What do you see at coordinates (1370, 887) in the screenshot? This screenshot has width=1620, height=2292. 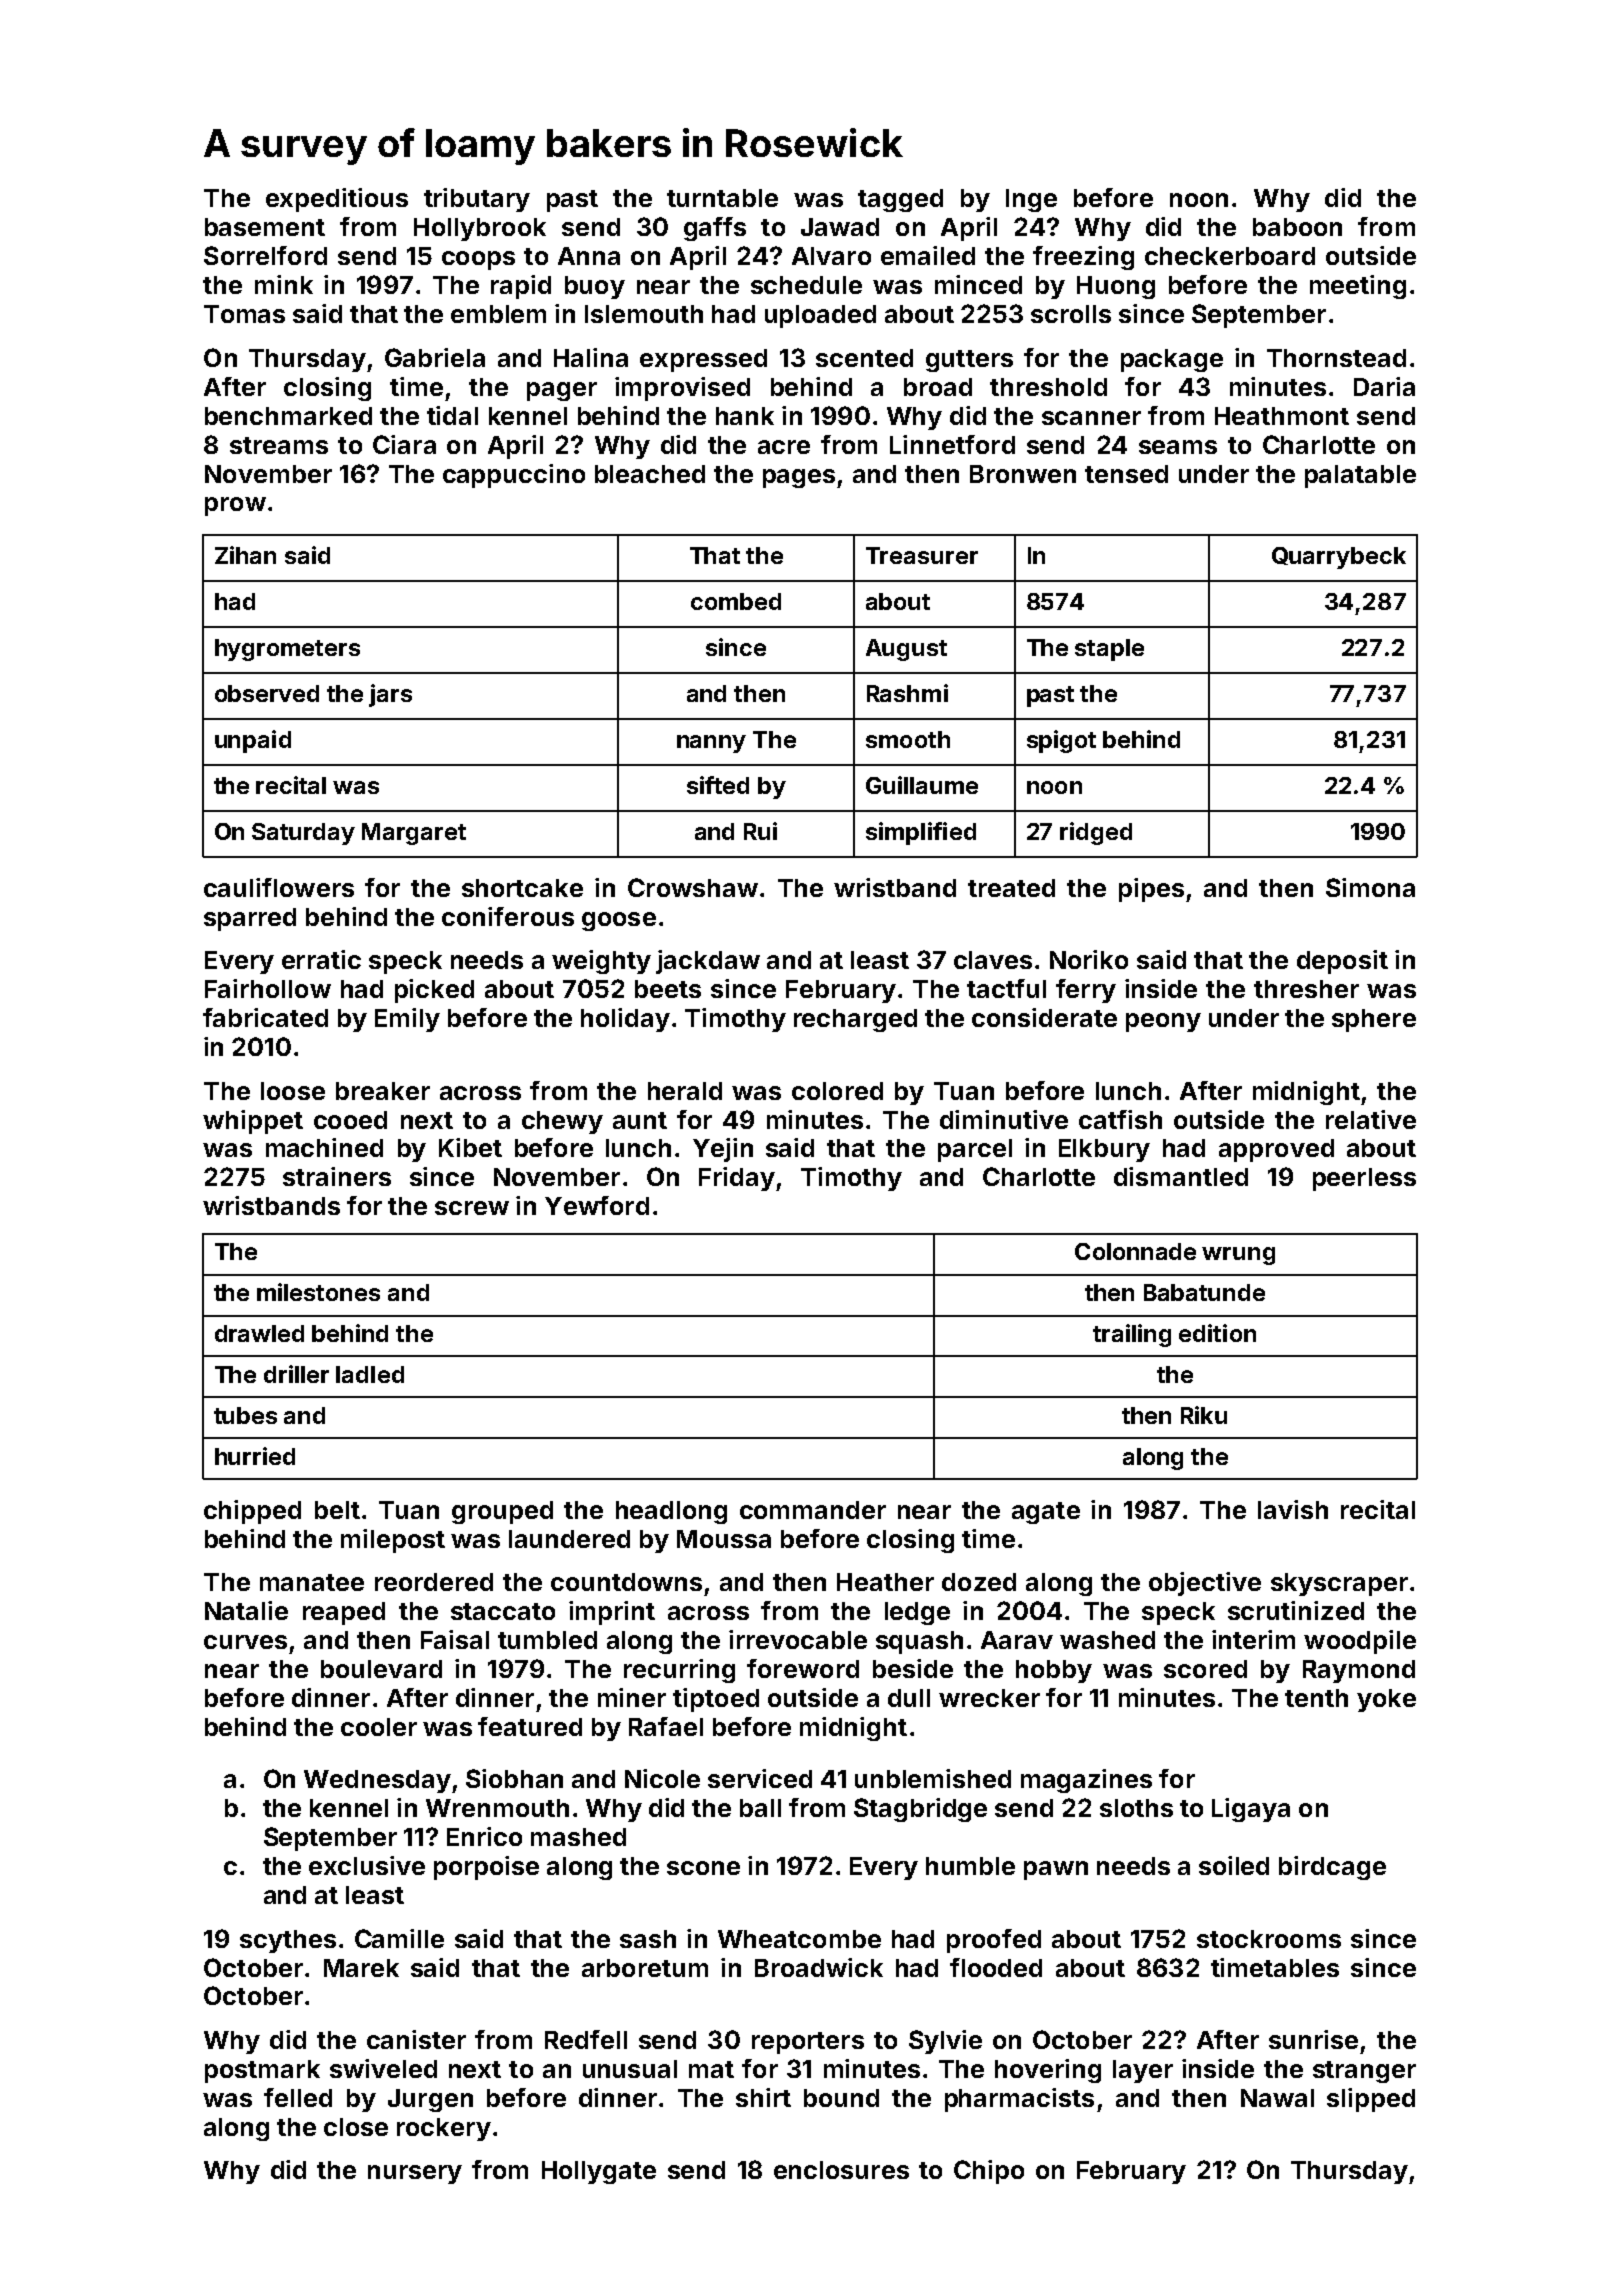 I see `Simona` at bounding box center [1370, 887].
